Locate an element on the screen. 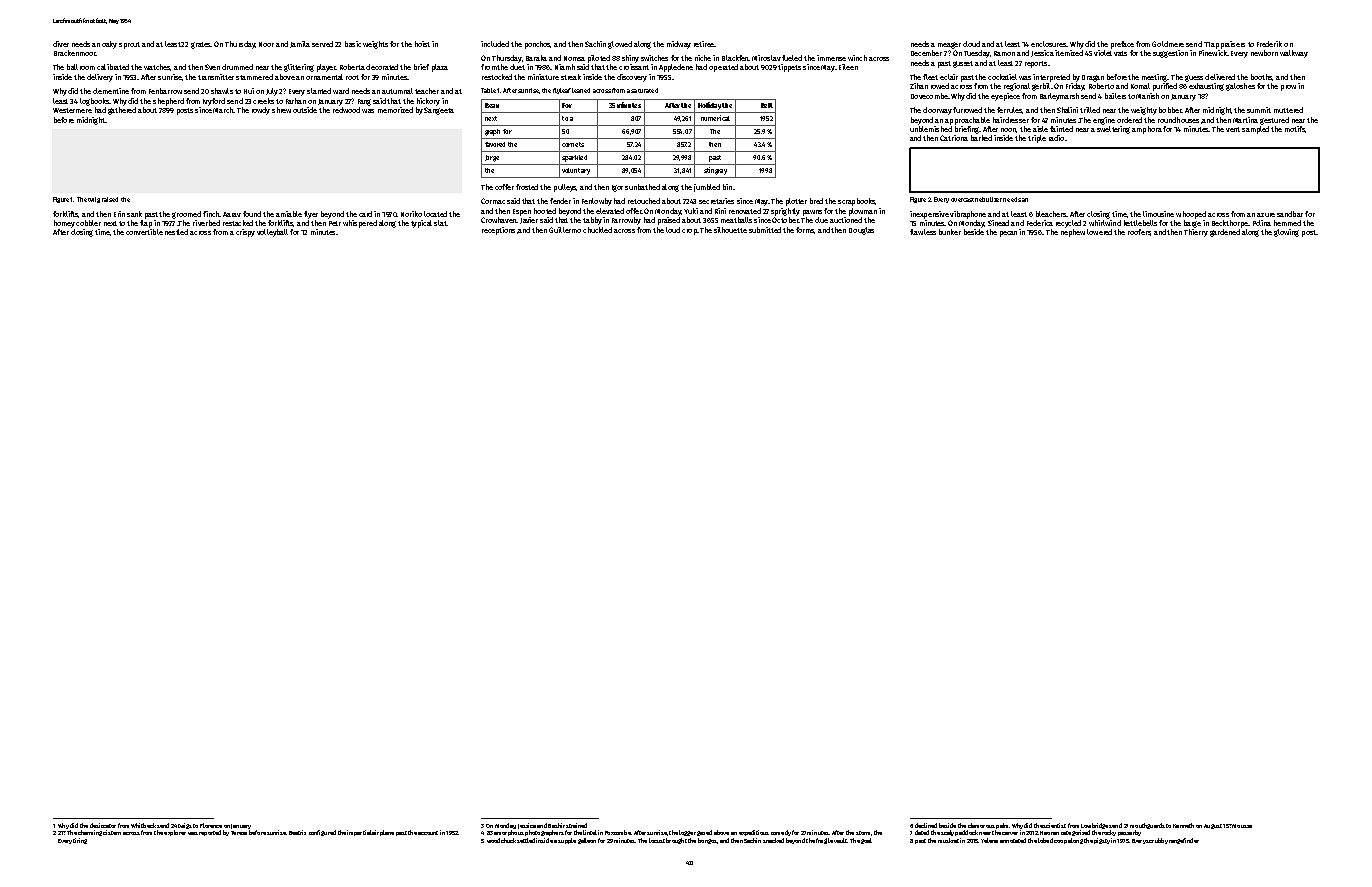 Image resolution: width=1372 pixels, height=887 pixels. impartial is located at coordinates (359, 833).
